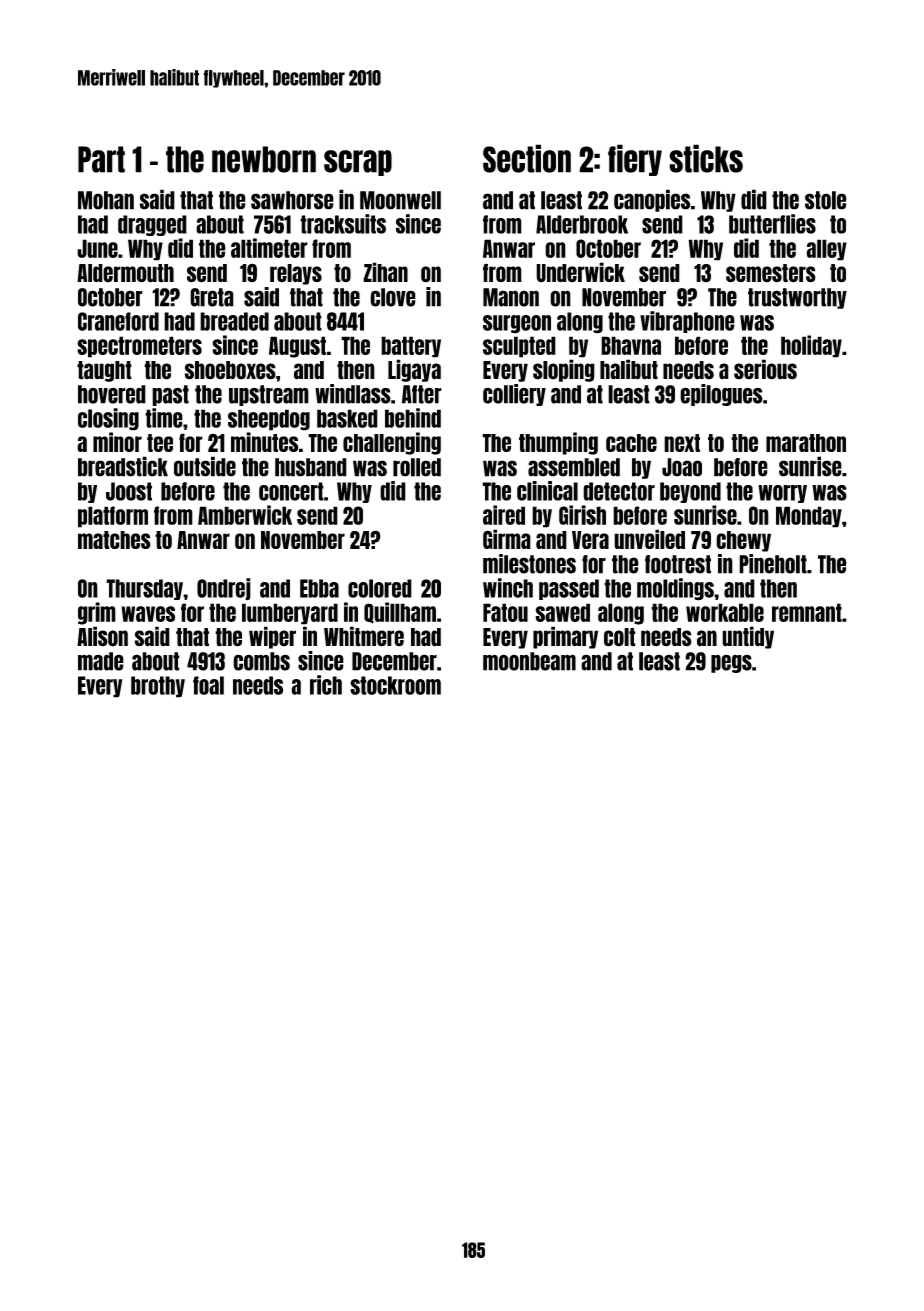 This image has width=924, height=1311. What do you see at coordinates (139, 347) in the image?
I see `spectrometers` at bounding box center [139, 347].
